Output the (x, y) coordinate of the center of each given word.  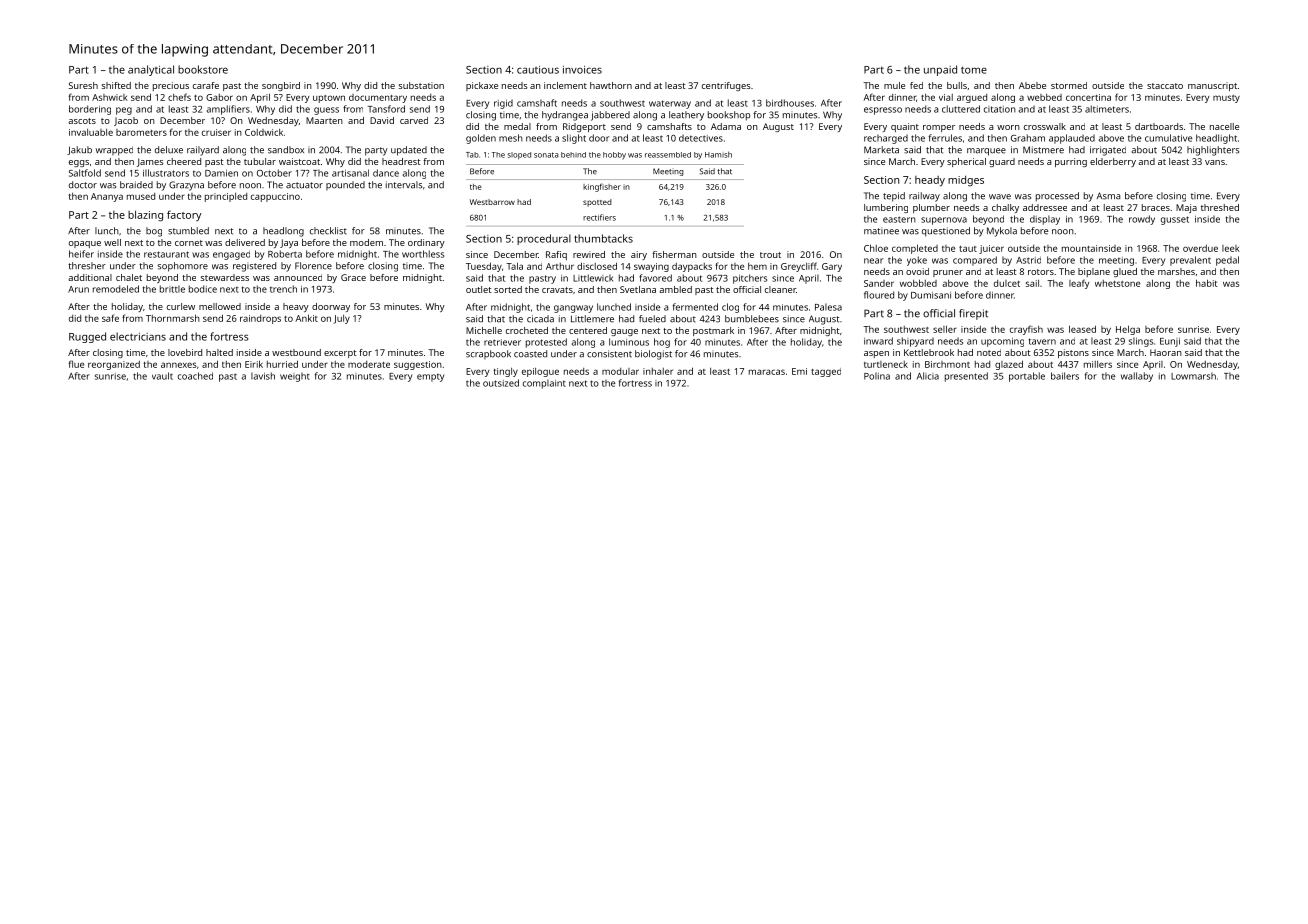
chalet (129, 277)
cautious (538, 70)
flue (76, 364)
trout (770, 255)
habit (1207, 283)
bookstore (203, 69)
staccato (1165, 86)
